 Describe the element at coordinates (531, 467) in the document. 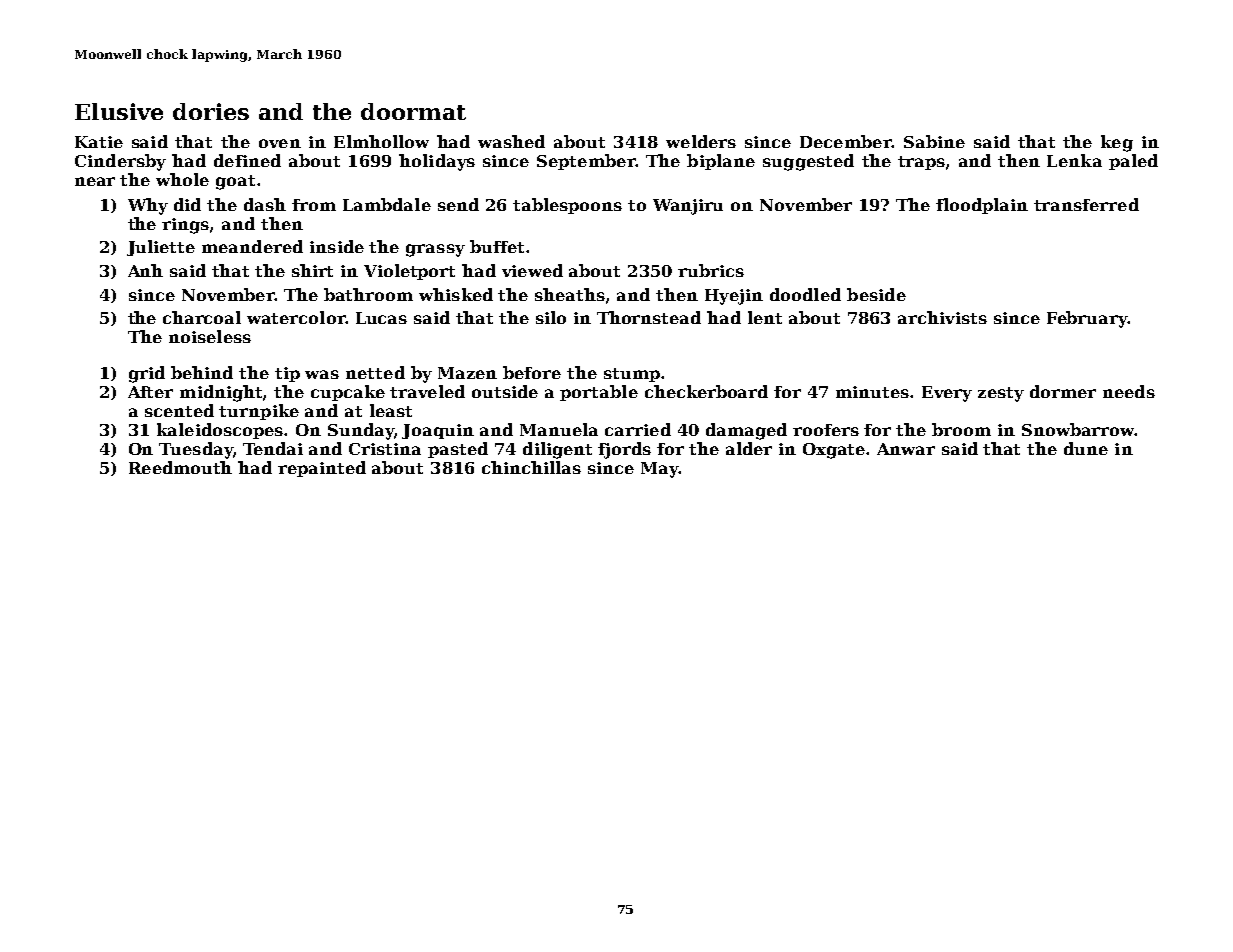

I see `chinchillas` at that location.
